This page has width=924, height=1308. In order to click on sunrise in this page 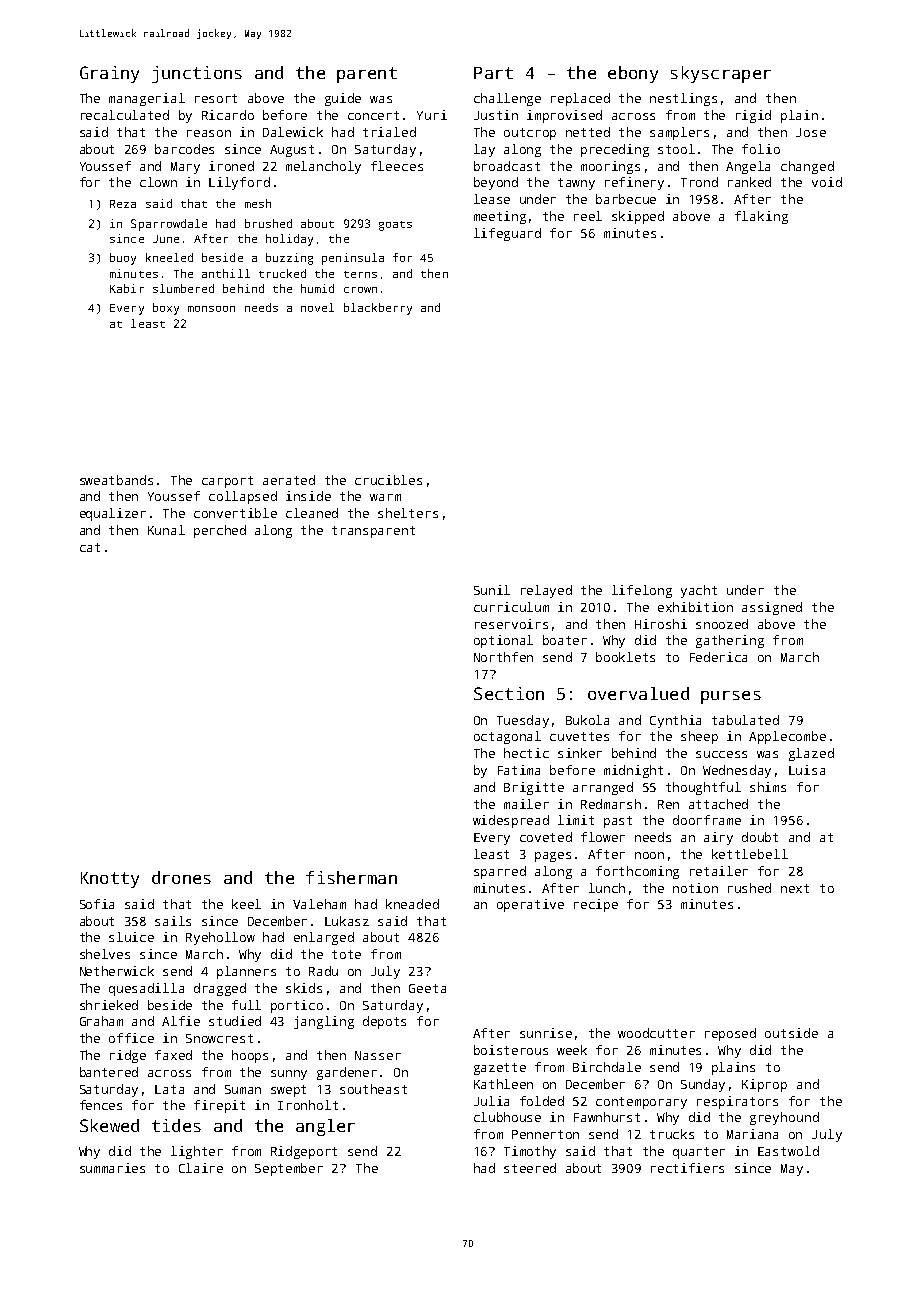, I will do `click(546, 1033)`.
